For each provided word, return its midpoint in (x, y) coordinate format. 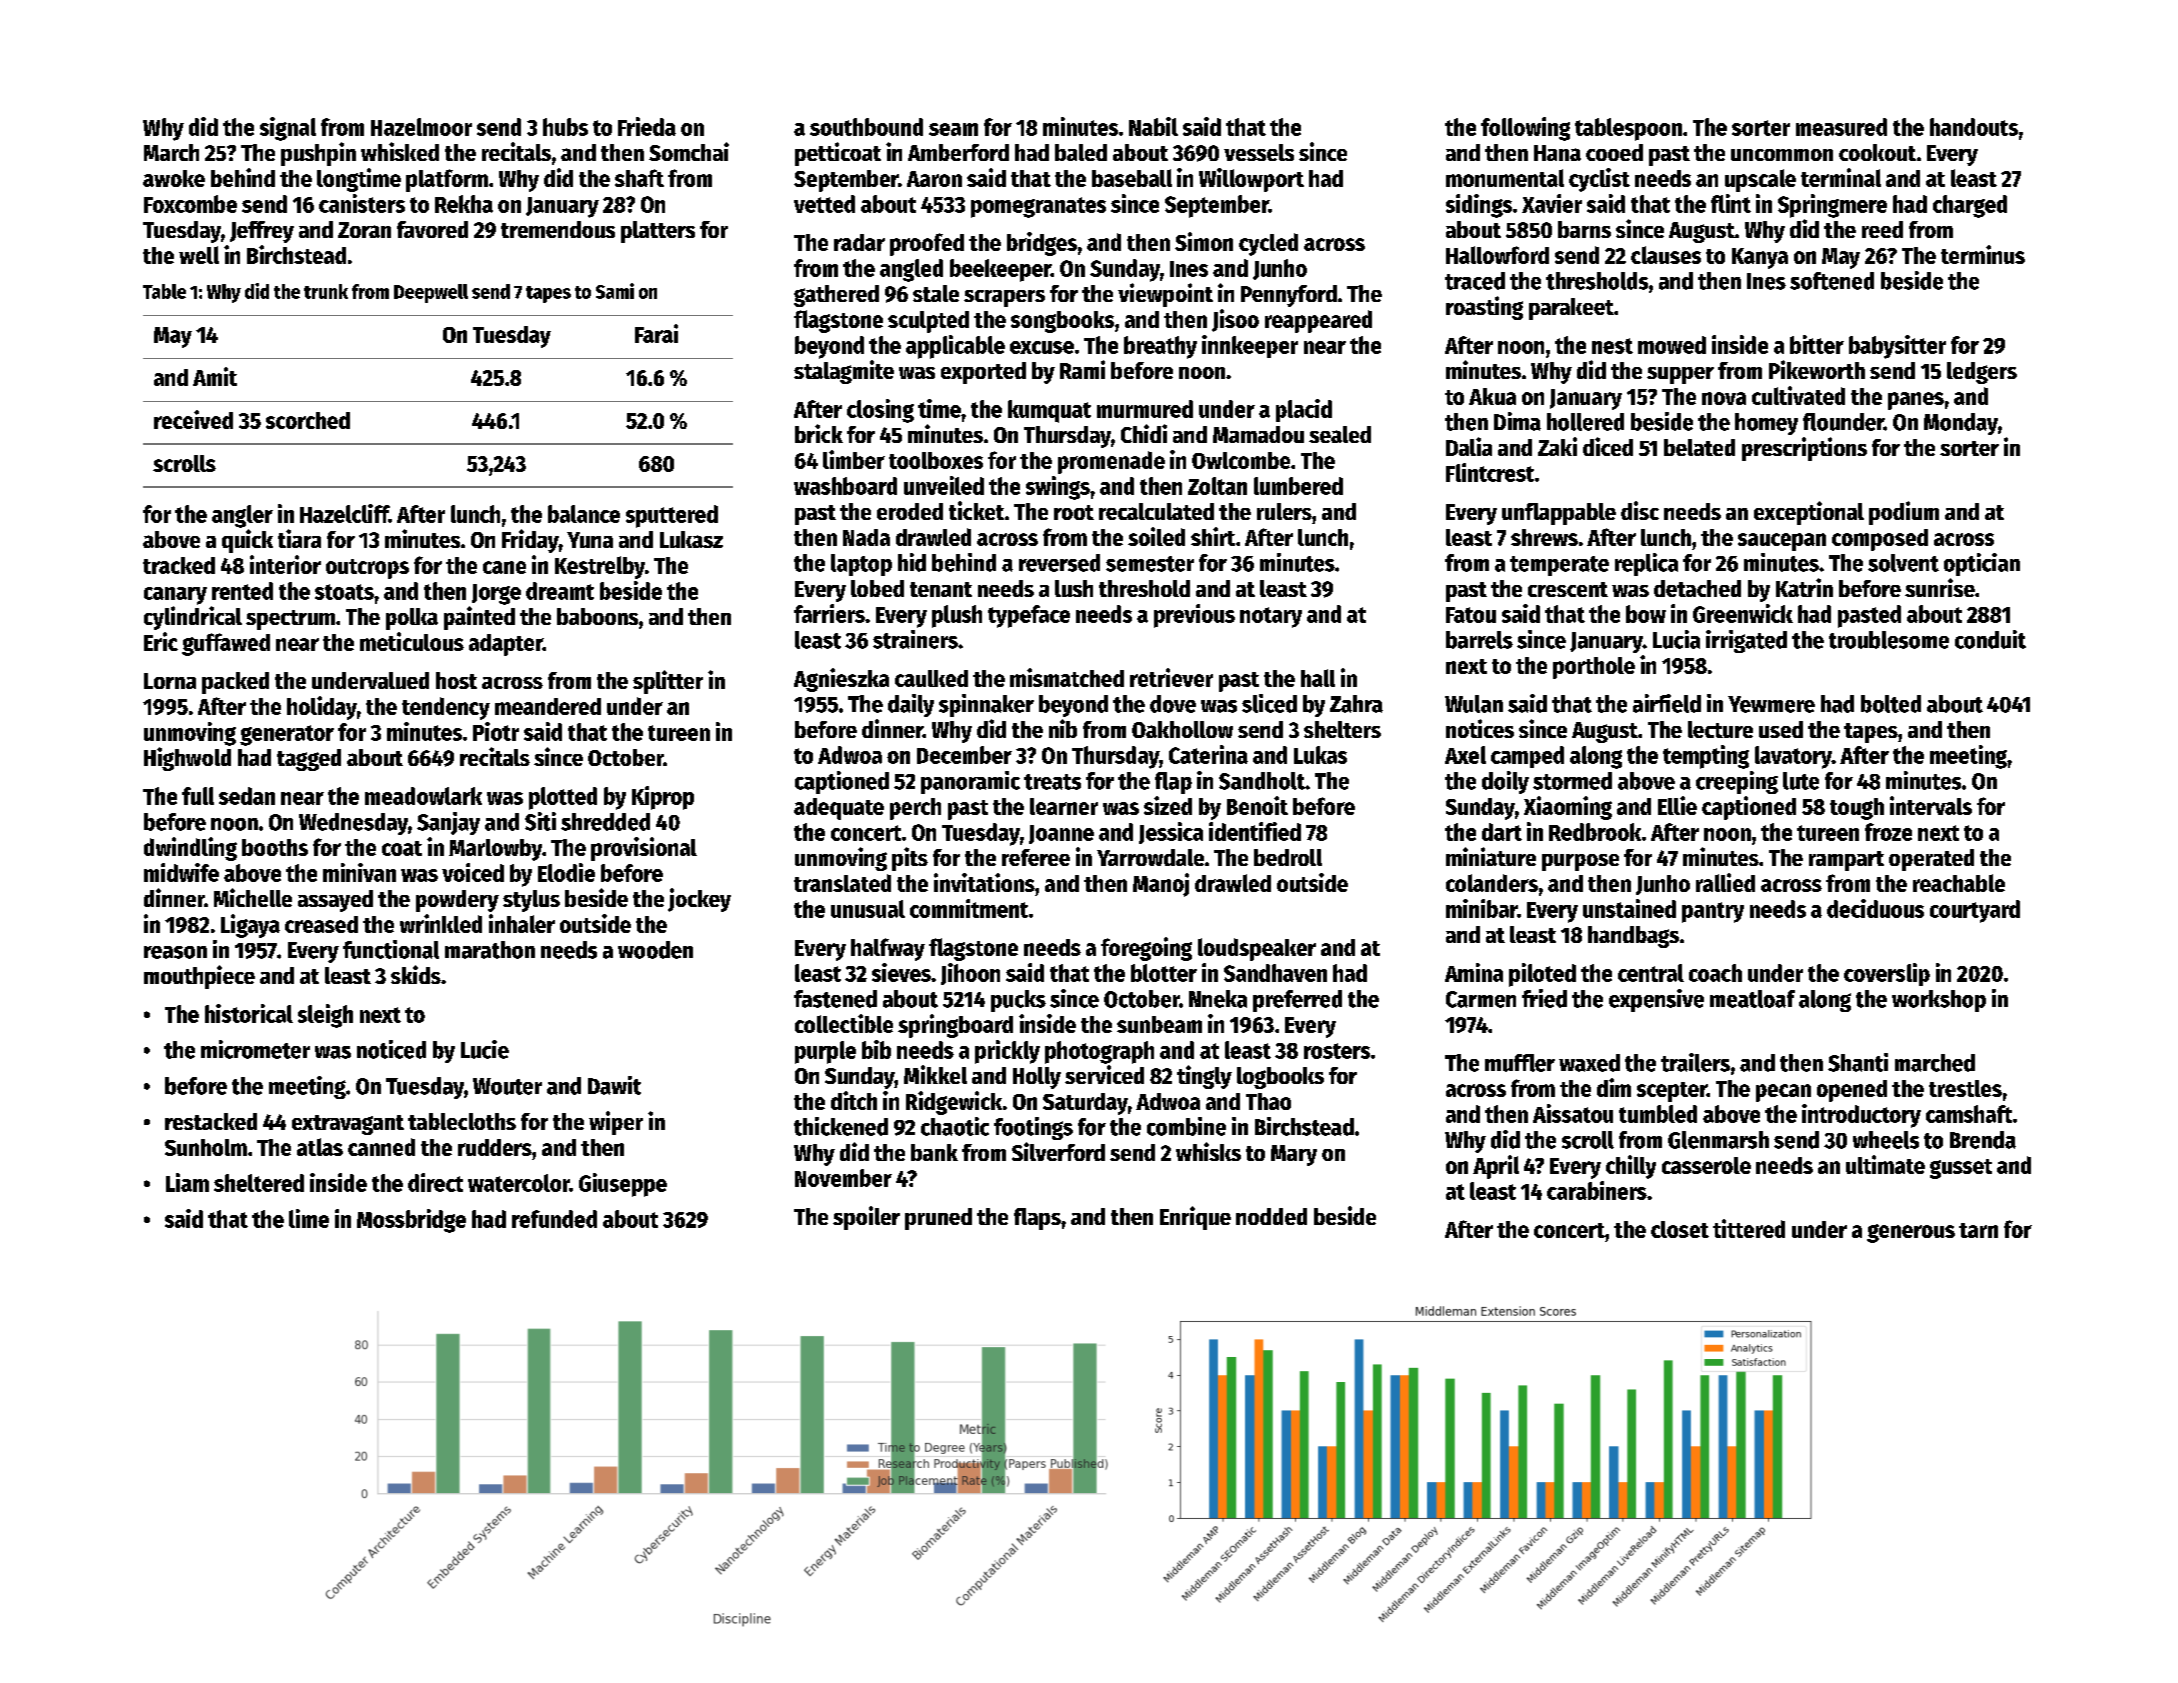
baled (1081, 152)
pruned (938, 1219)
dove (1173, 704)
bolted (1891, 704)
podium (1904, 513)
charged (1970, 206)
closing (880, 411)
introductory (1861, 1116)
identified (1255, 831)
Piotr (496, 731)
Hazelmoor (421, 127)
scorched (308, 420)
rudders (495, 1147)
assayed (335, 901)
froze (1888, 832)
